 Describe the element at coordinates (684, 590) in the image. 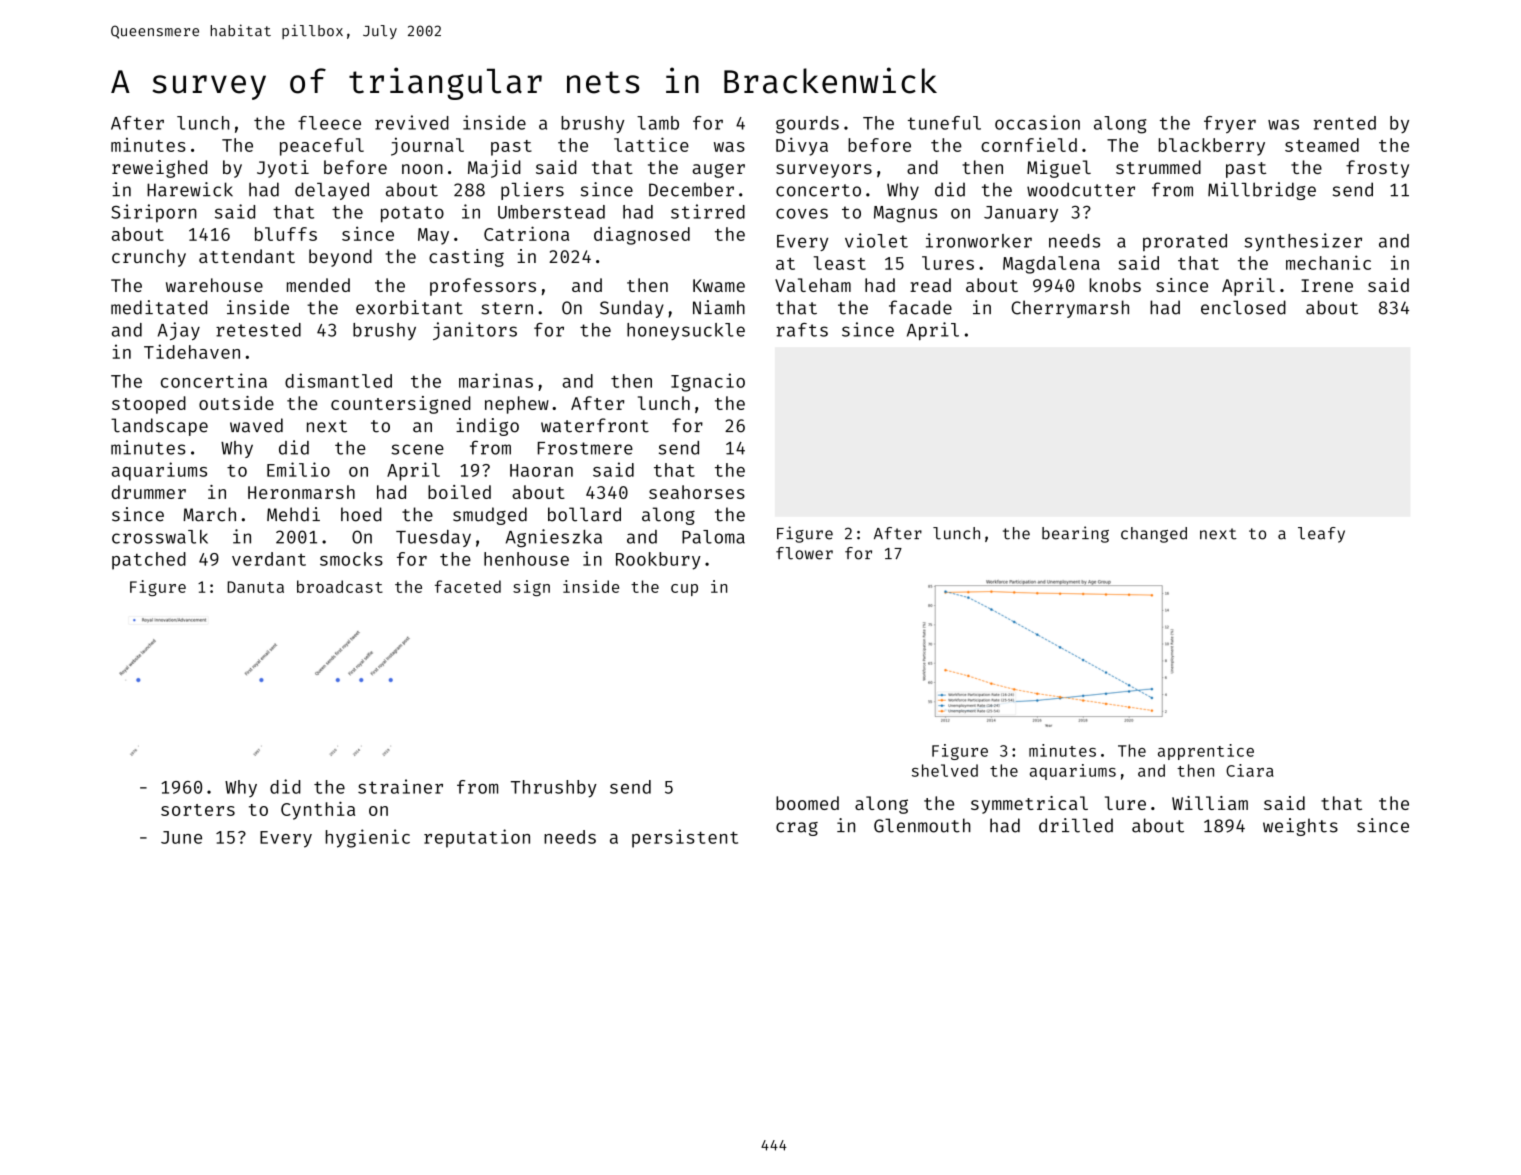

I see `cup` at that location.
